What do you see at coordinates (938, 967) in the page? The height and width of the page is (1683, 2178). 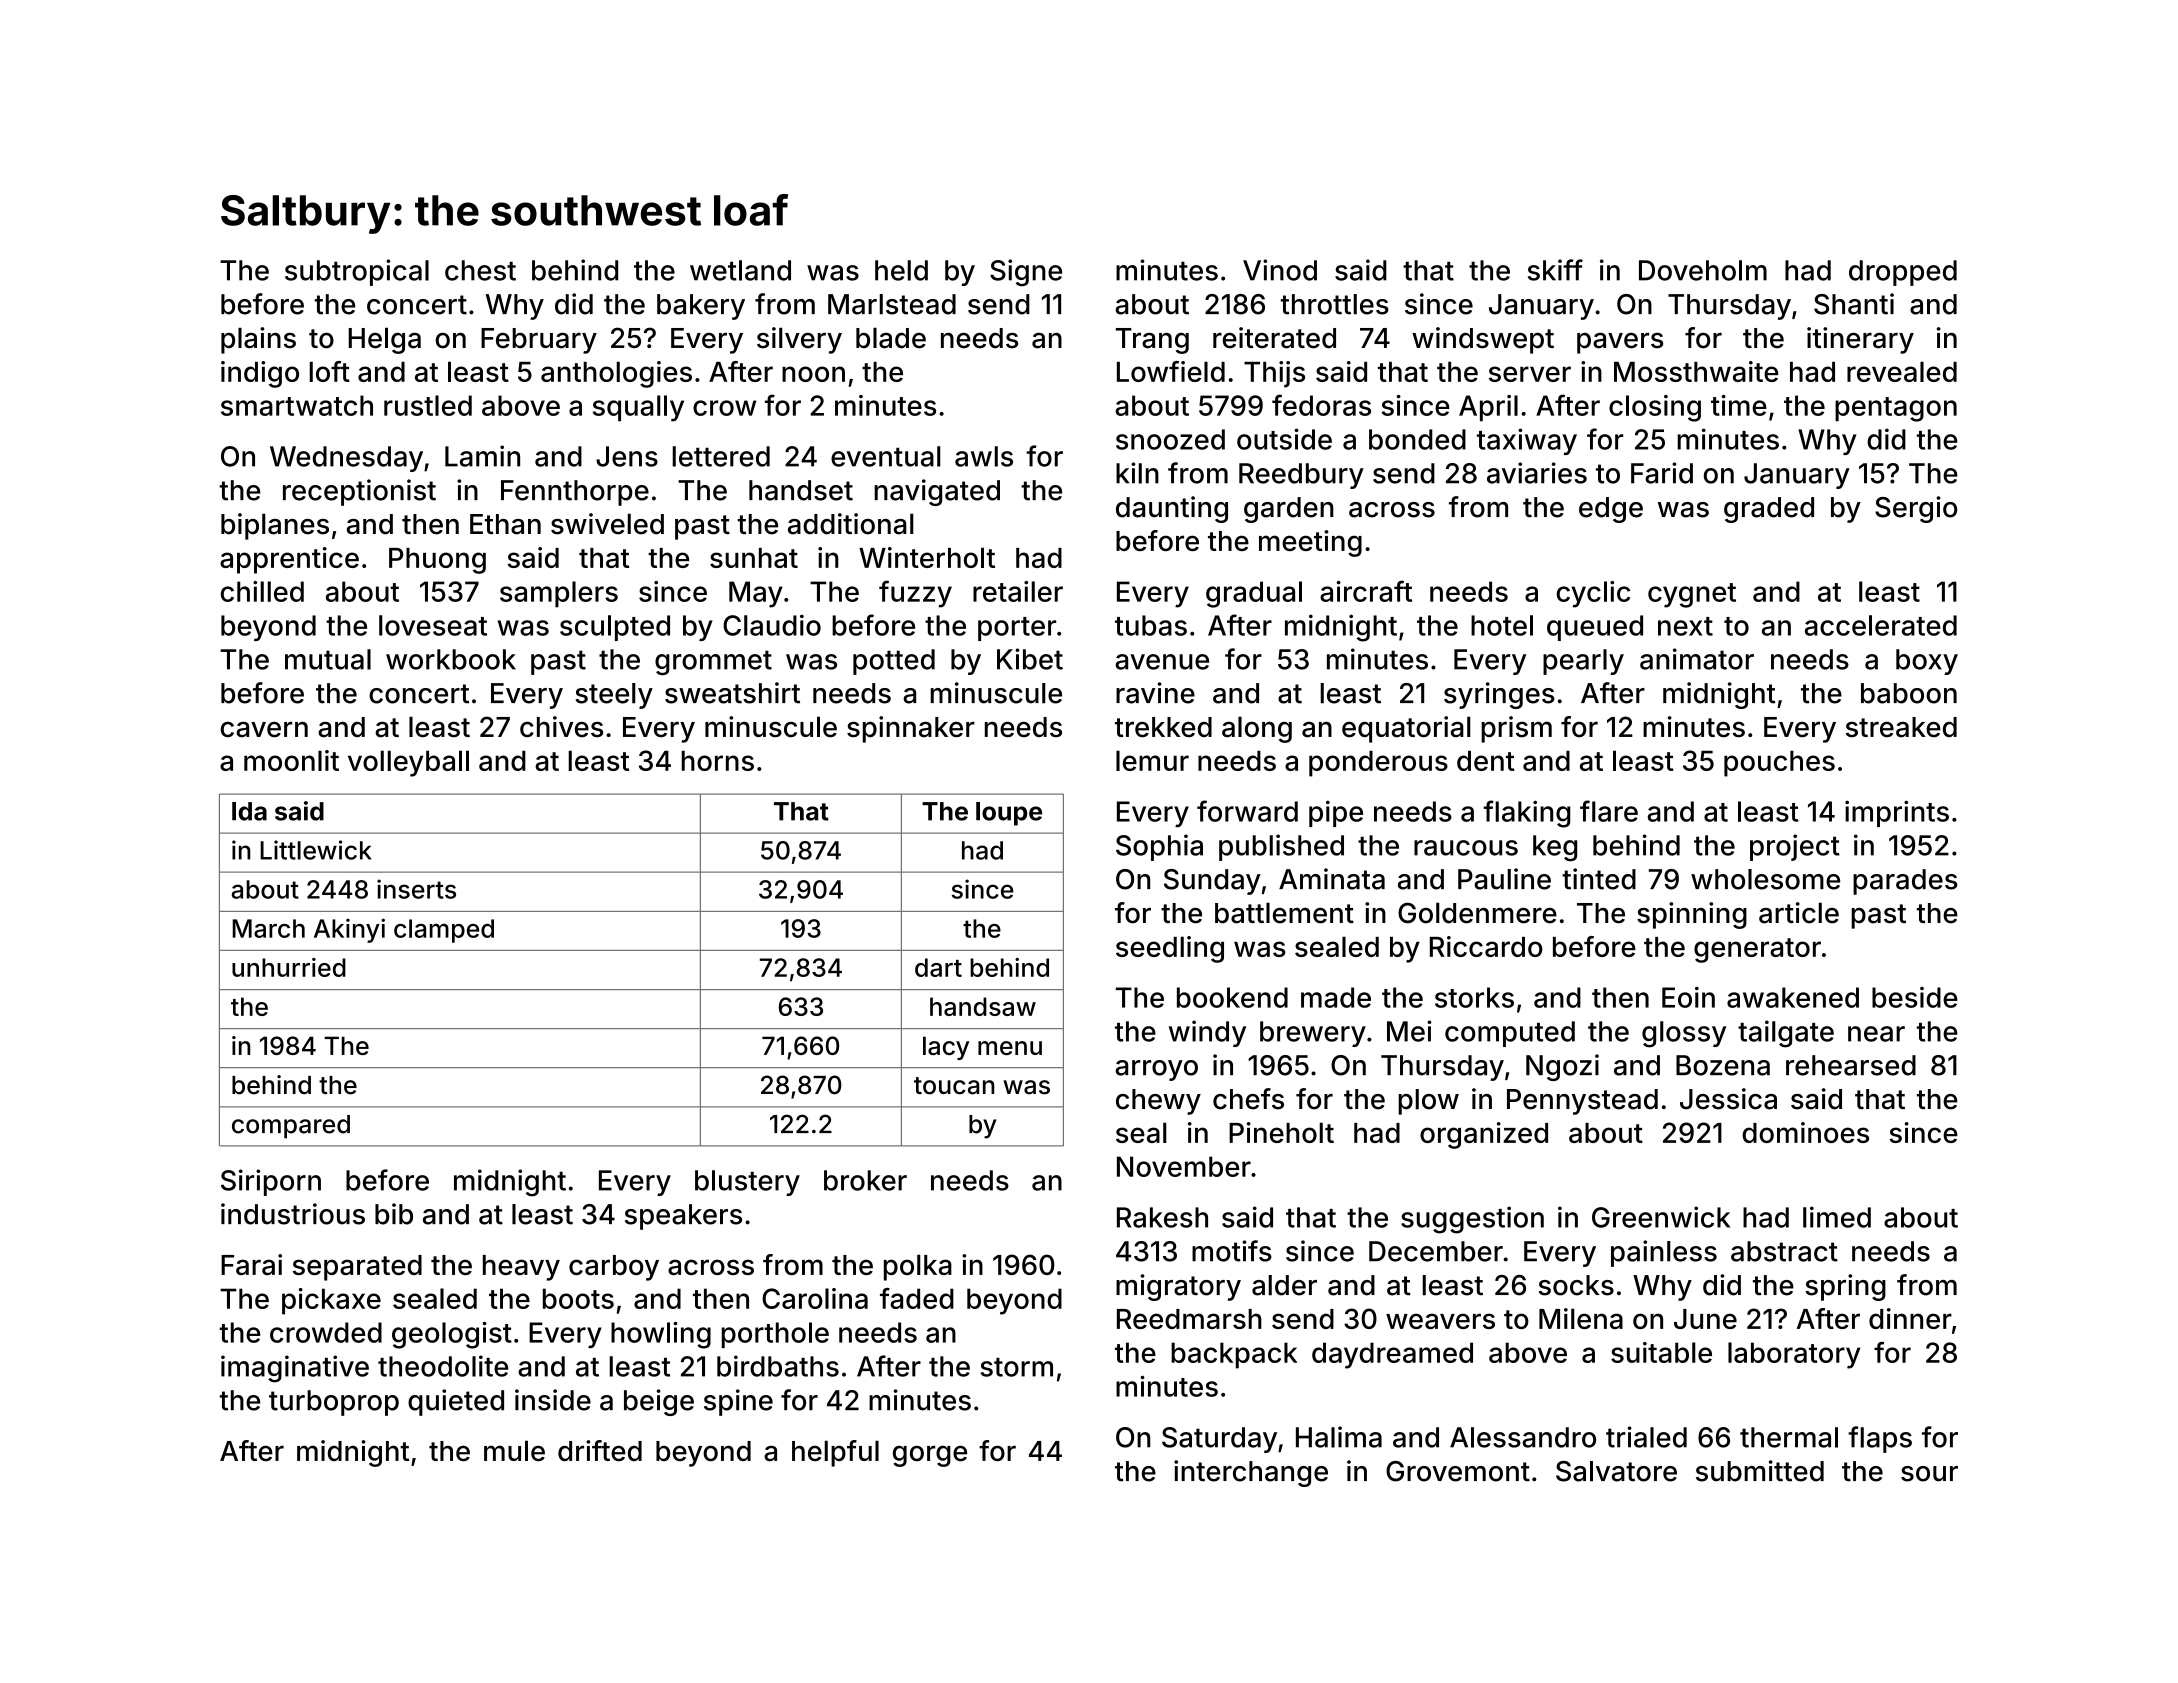 I see `dart` at bounding box center [938, 967].
